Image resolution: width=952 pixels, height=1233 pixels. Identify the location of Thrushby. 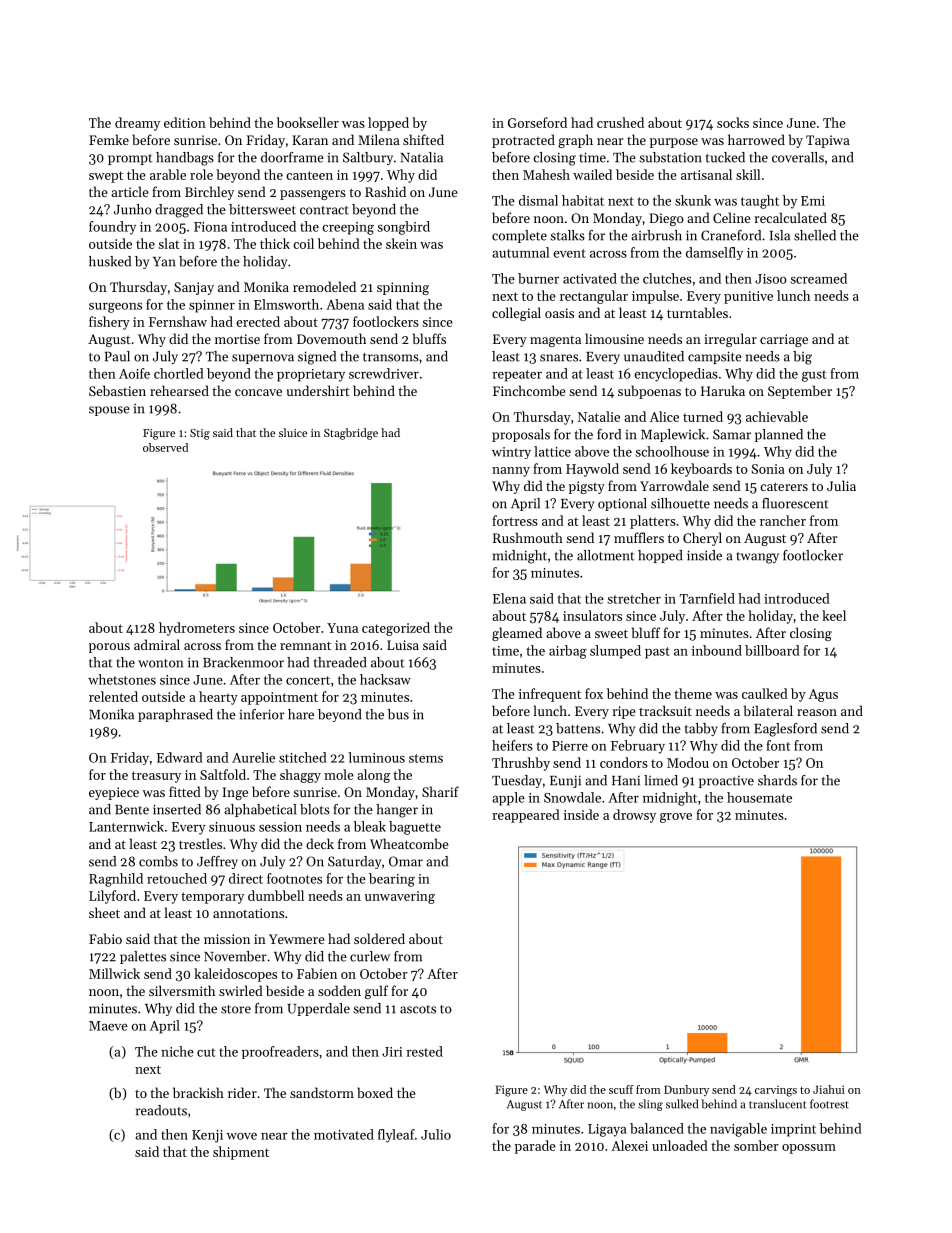
(521, 764).
